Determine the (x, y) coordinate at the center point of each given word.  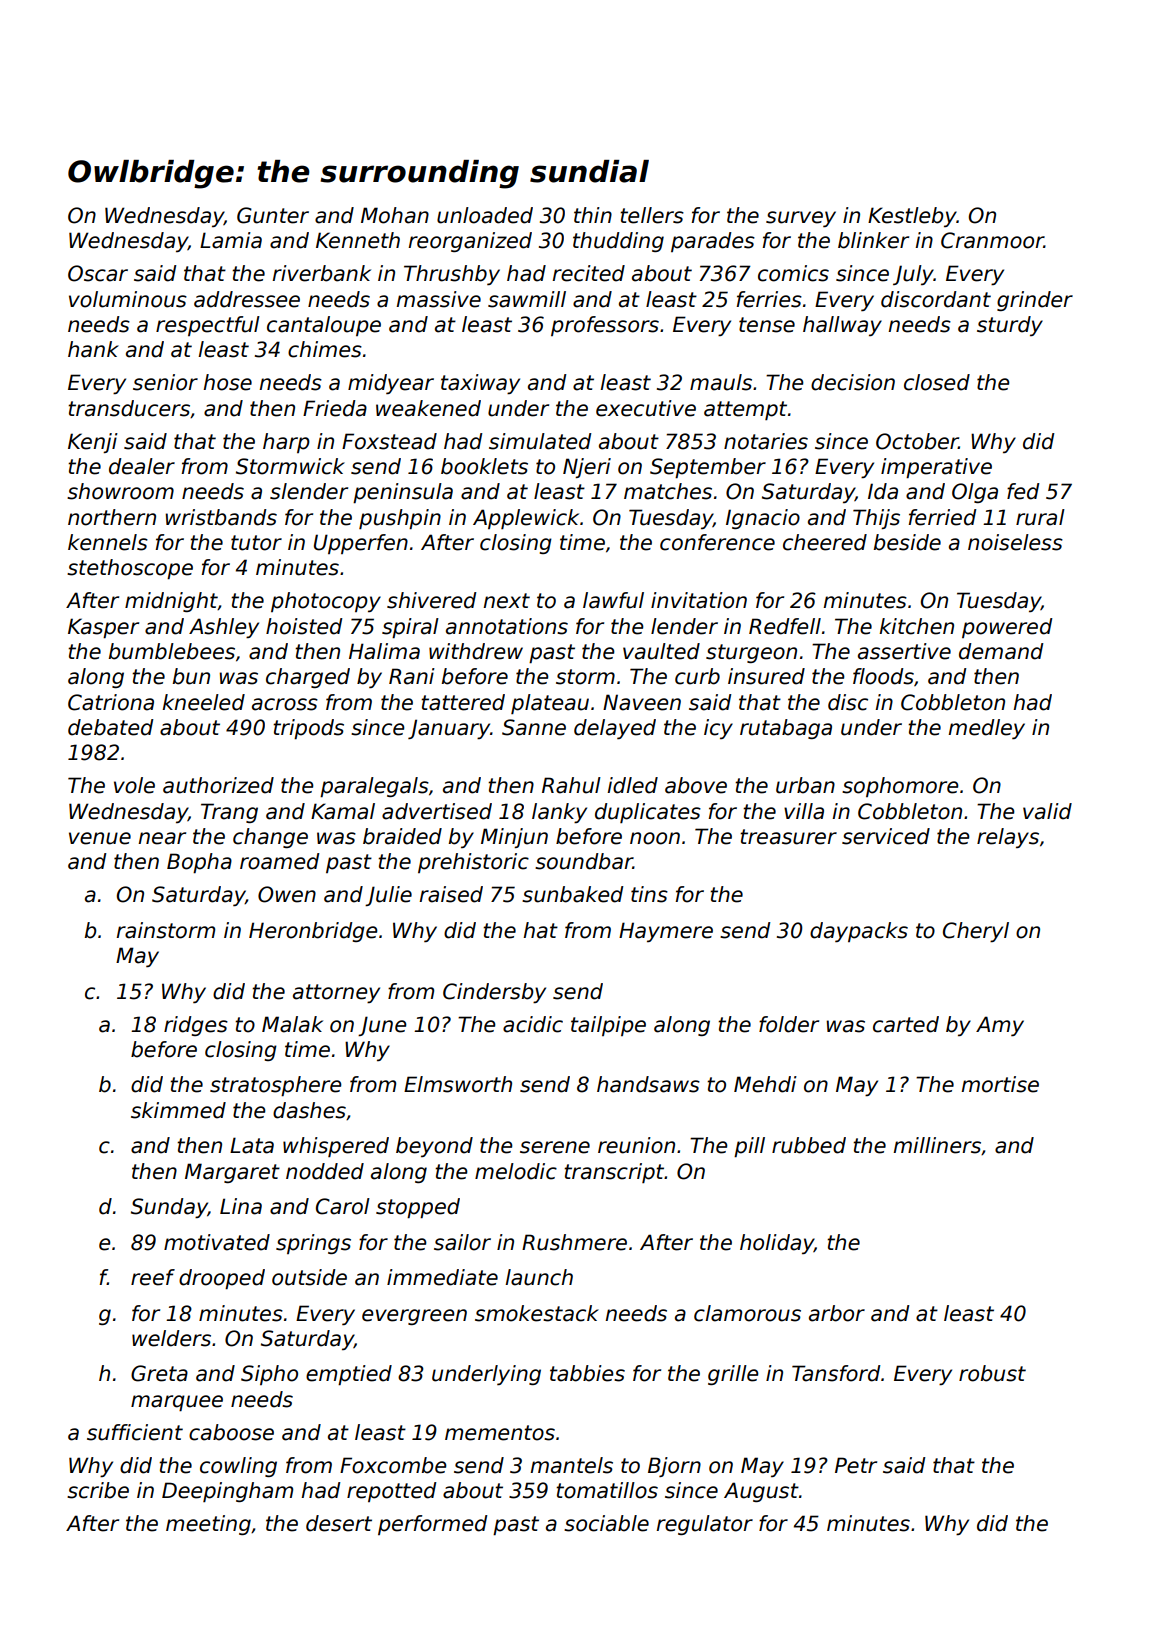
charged (308, 678)
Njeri (587, 468)
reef (153, 1277)
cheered (825, 542)
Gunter (273, 215)
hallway (842, 326)
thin (593, 215)
